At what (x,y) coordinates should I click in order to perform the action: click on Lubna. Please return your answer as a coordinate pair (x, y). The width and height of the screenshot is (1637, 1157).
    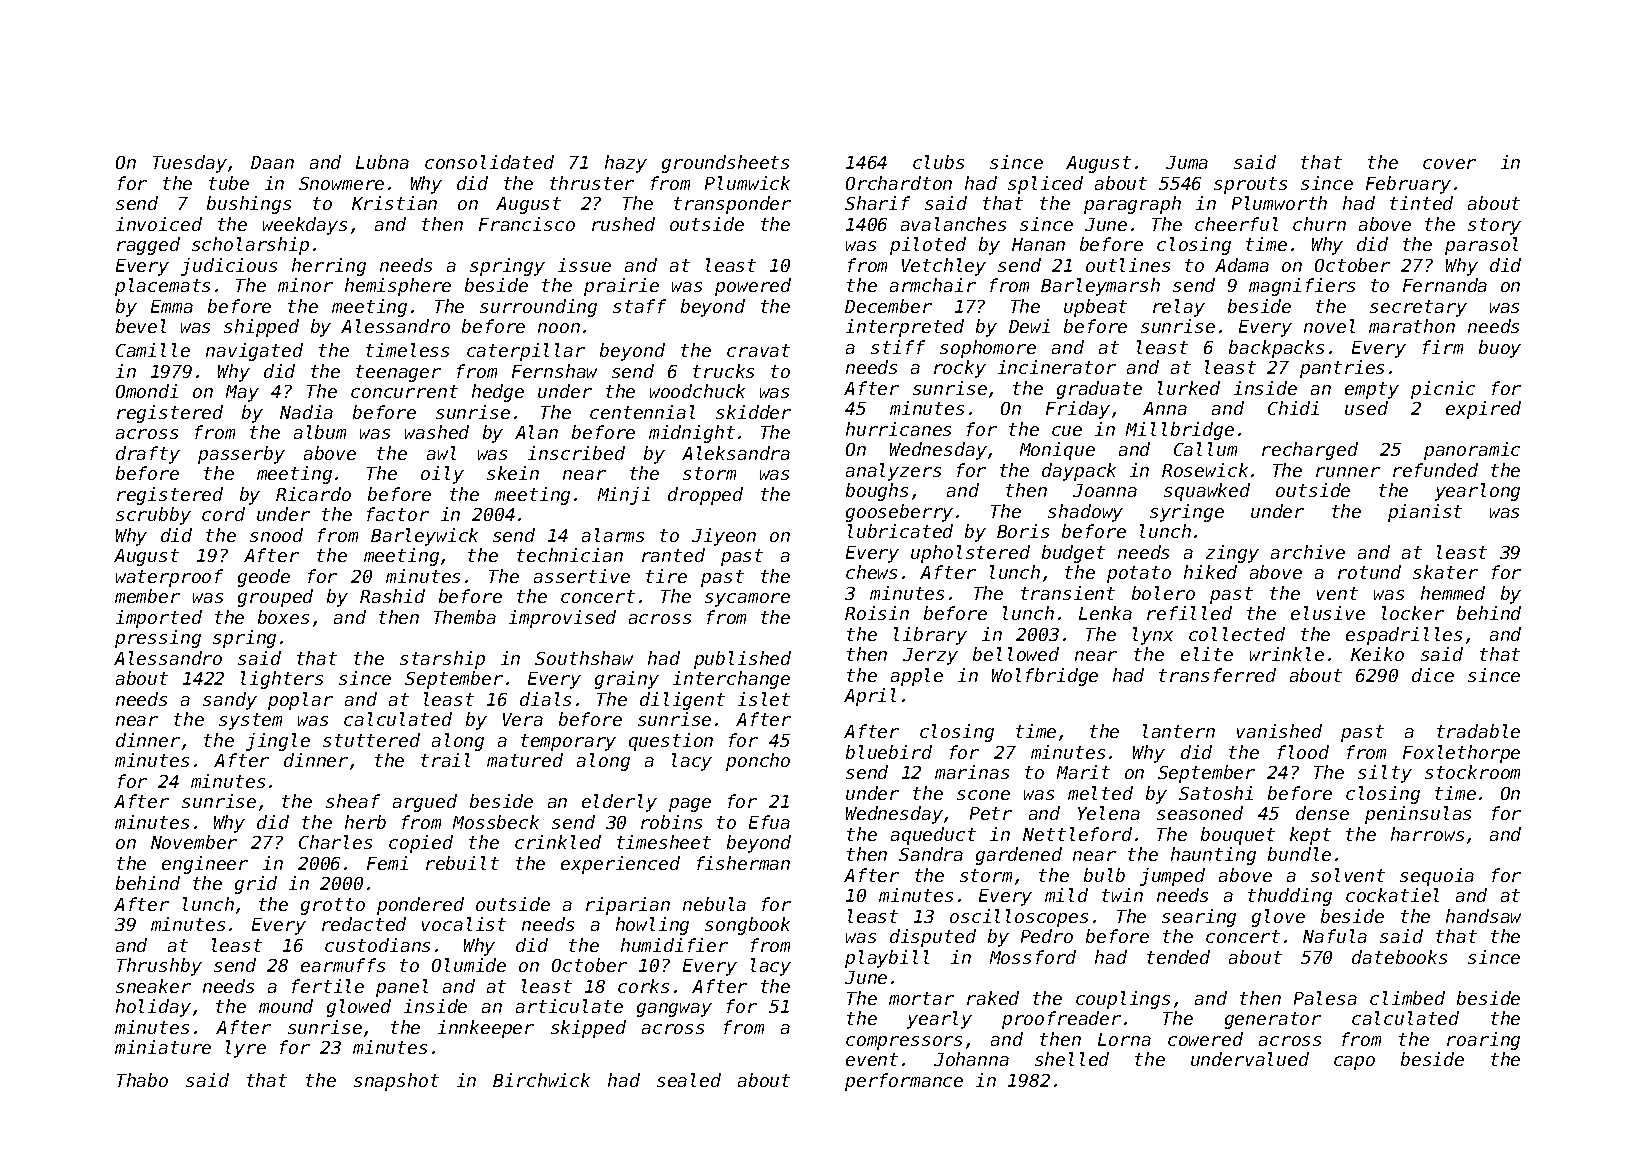
    Looking at the image, I should click on (382, 162).
